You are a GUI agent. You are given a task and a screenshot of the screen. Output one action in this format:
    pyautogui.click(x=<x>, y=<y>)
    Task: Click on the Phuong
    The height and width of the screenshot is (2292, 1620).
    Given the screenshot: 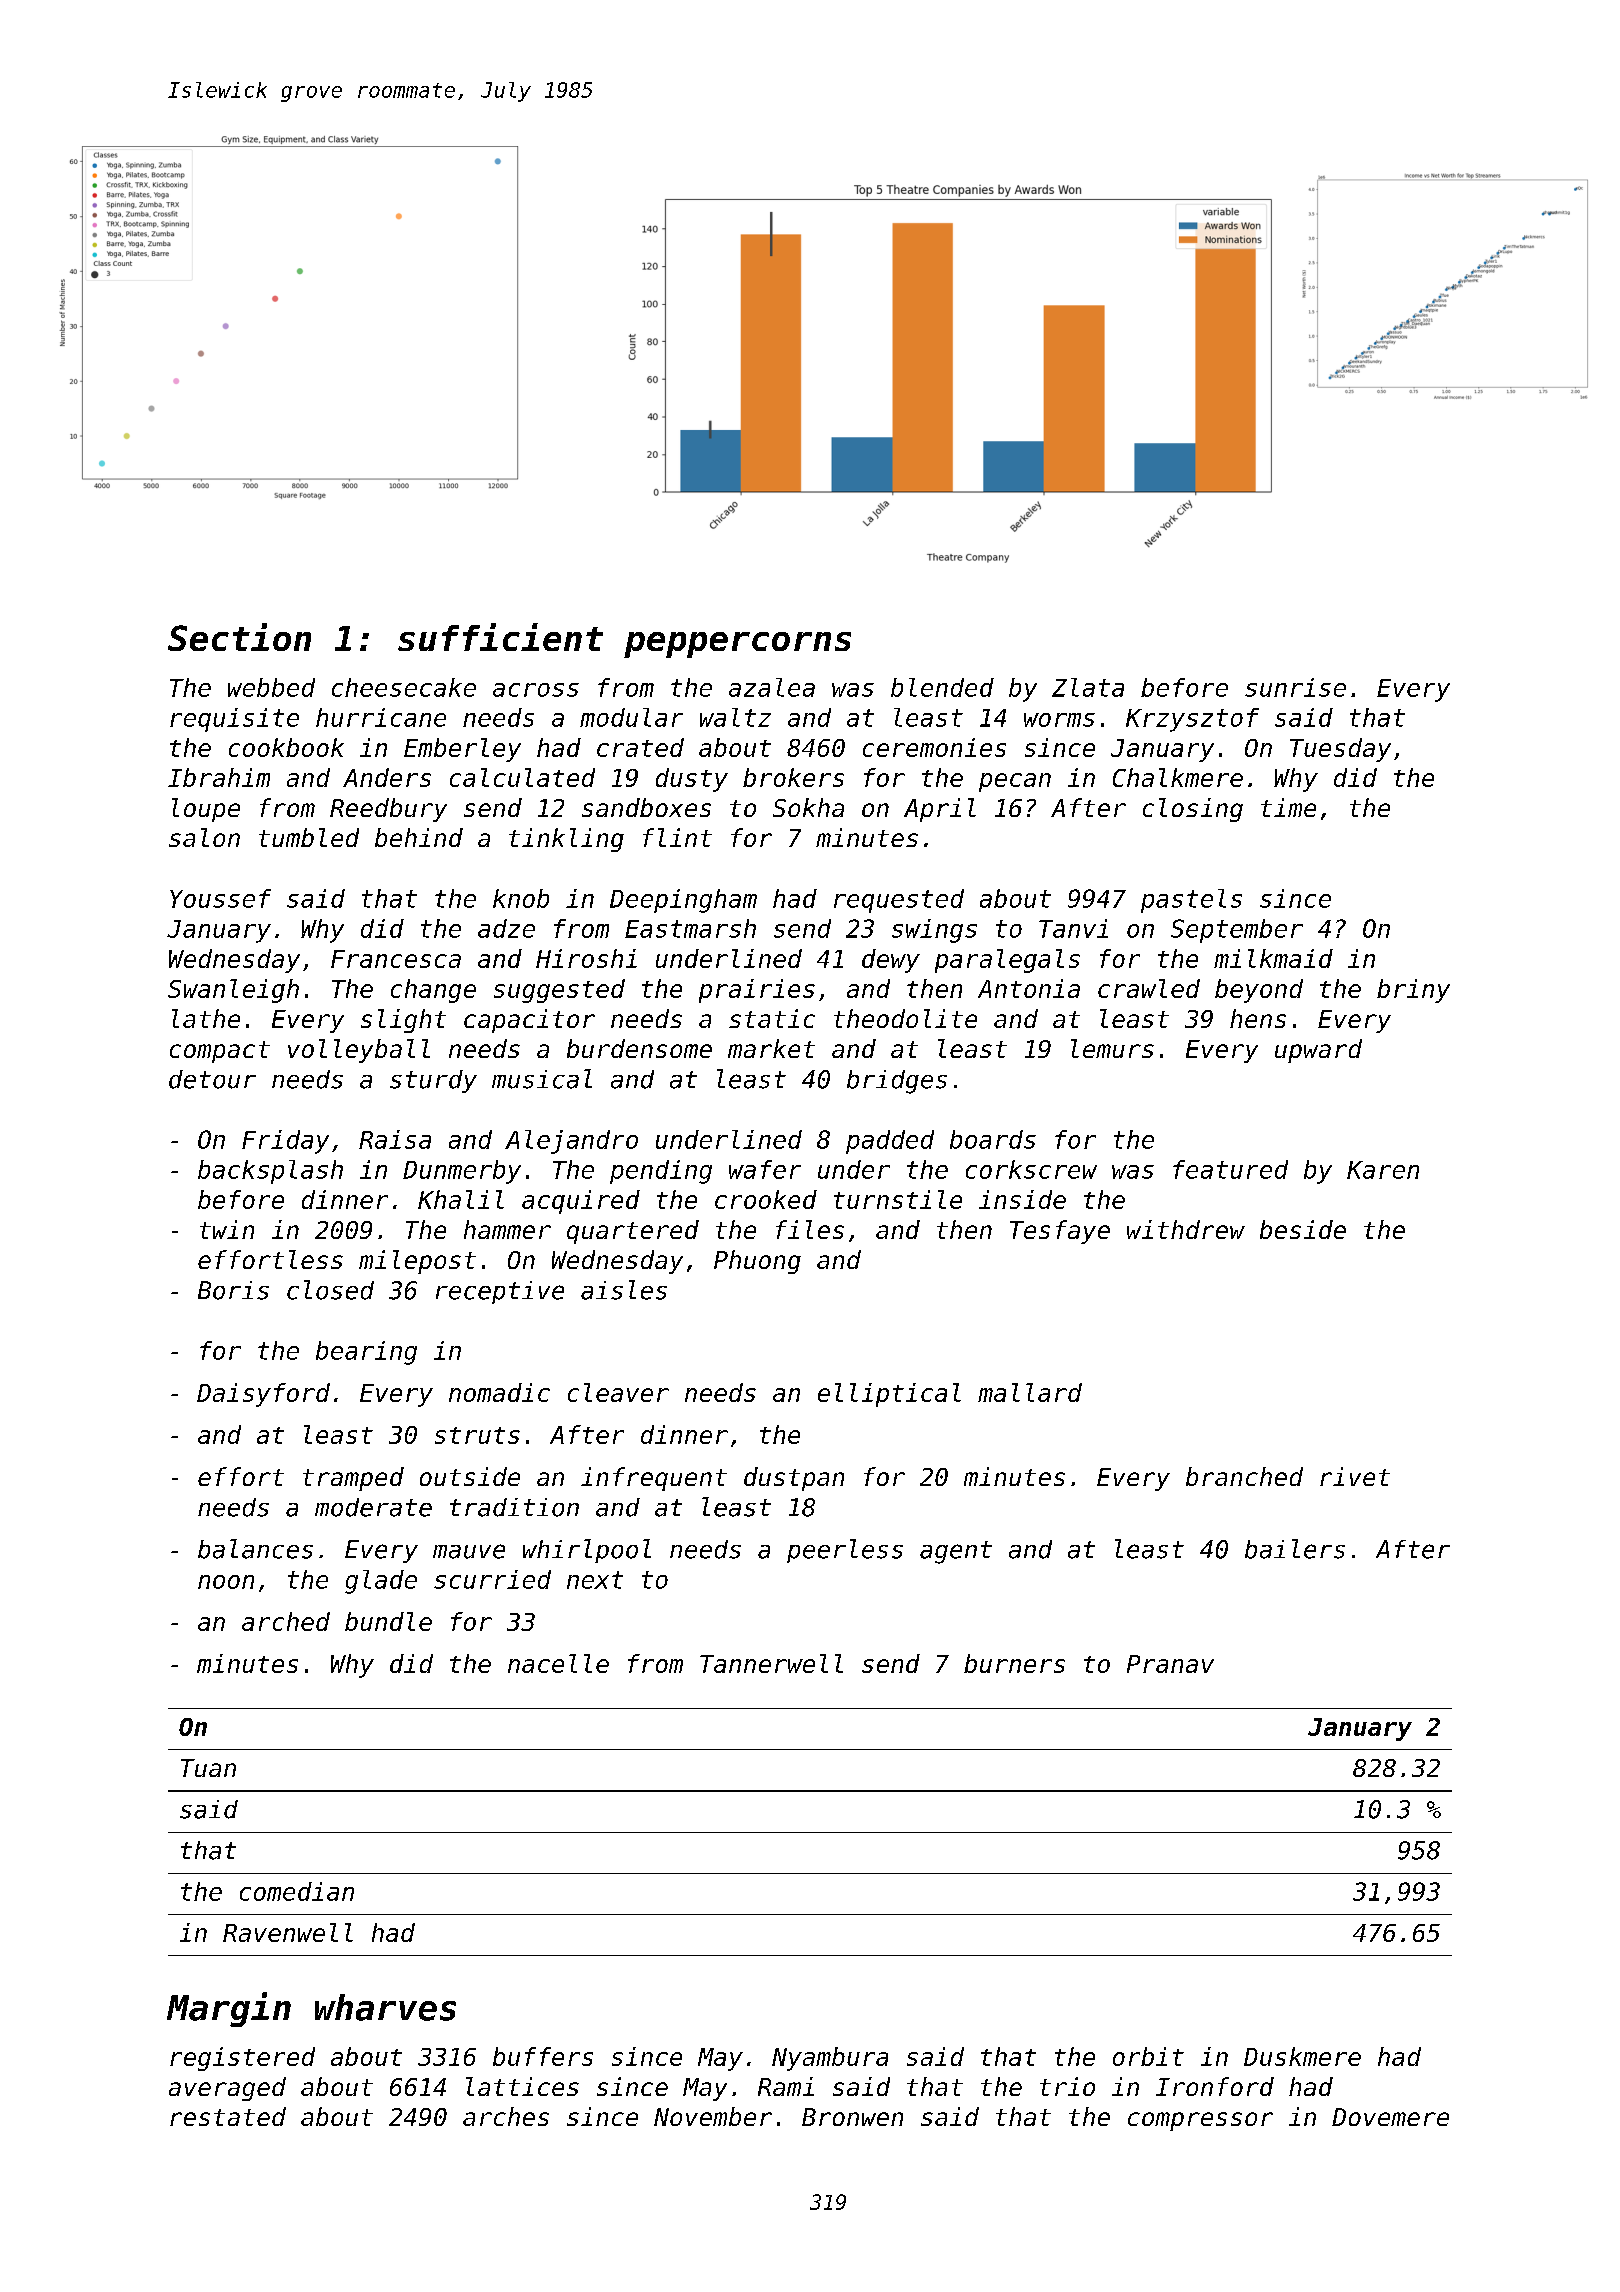 What is the action you would take?
    pyautogui.click(x=757, y=1262)
